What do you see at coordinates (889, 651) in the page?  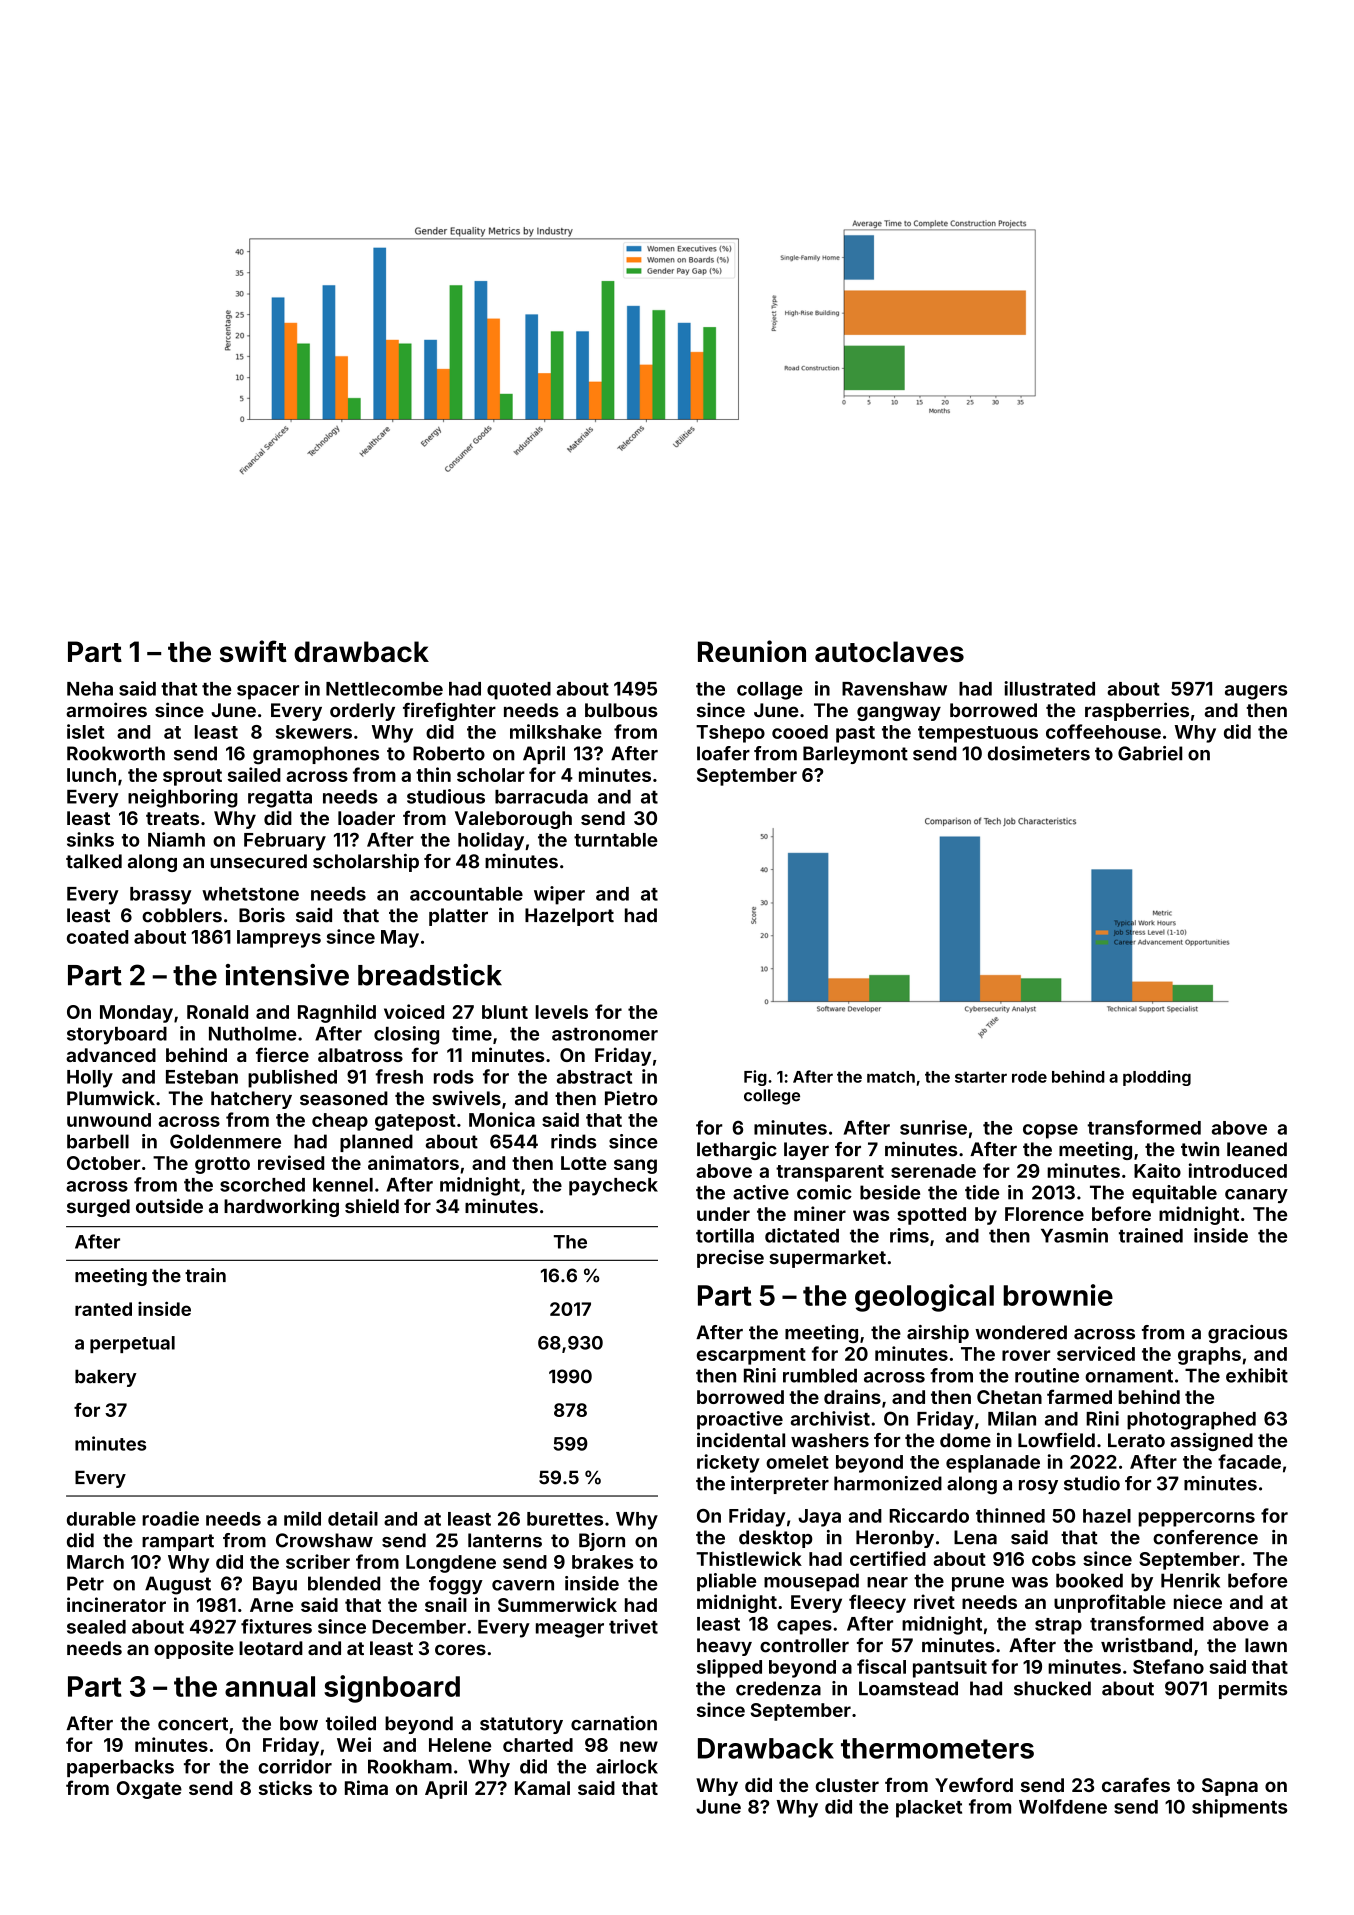 I see `autoclaves` at bounding box center [889, 651].
